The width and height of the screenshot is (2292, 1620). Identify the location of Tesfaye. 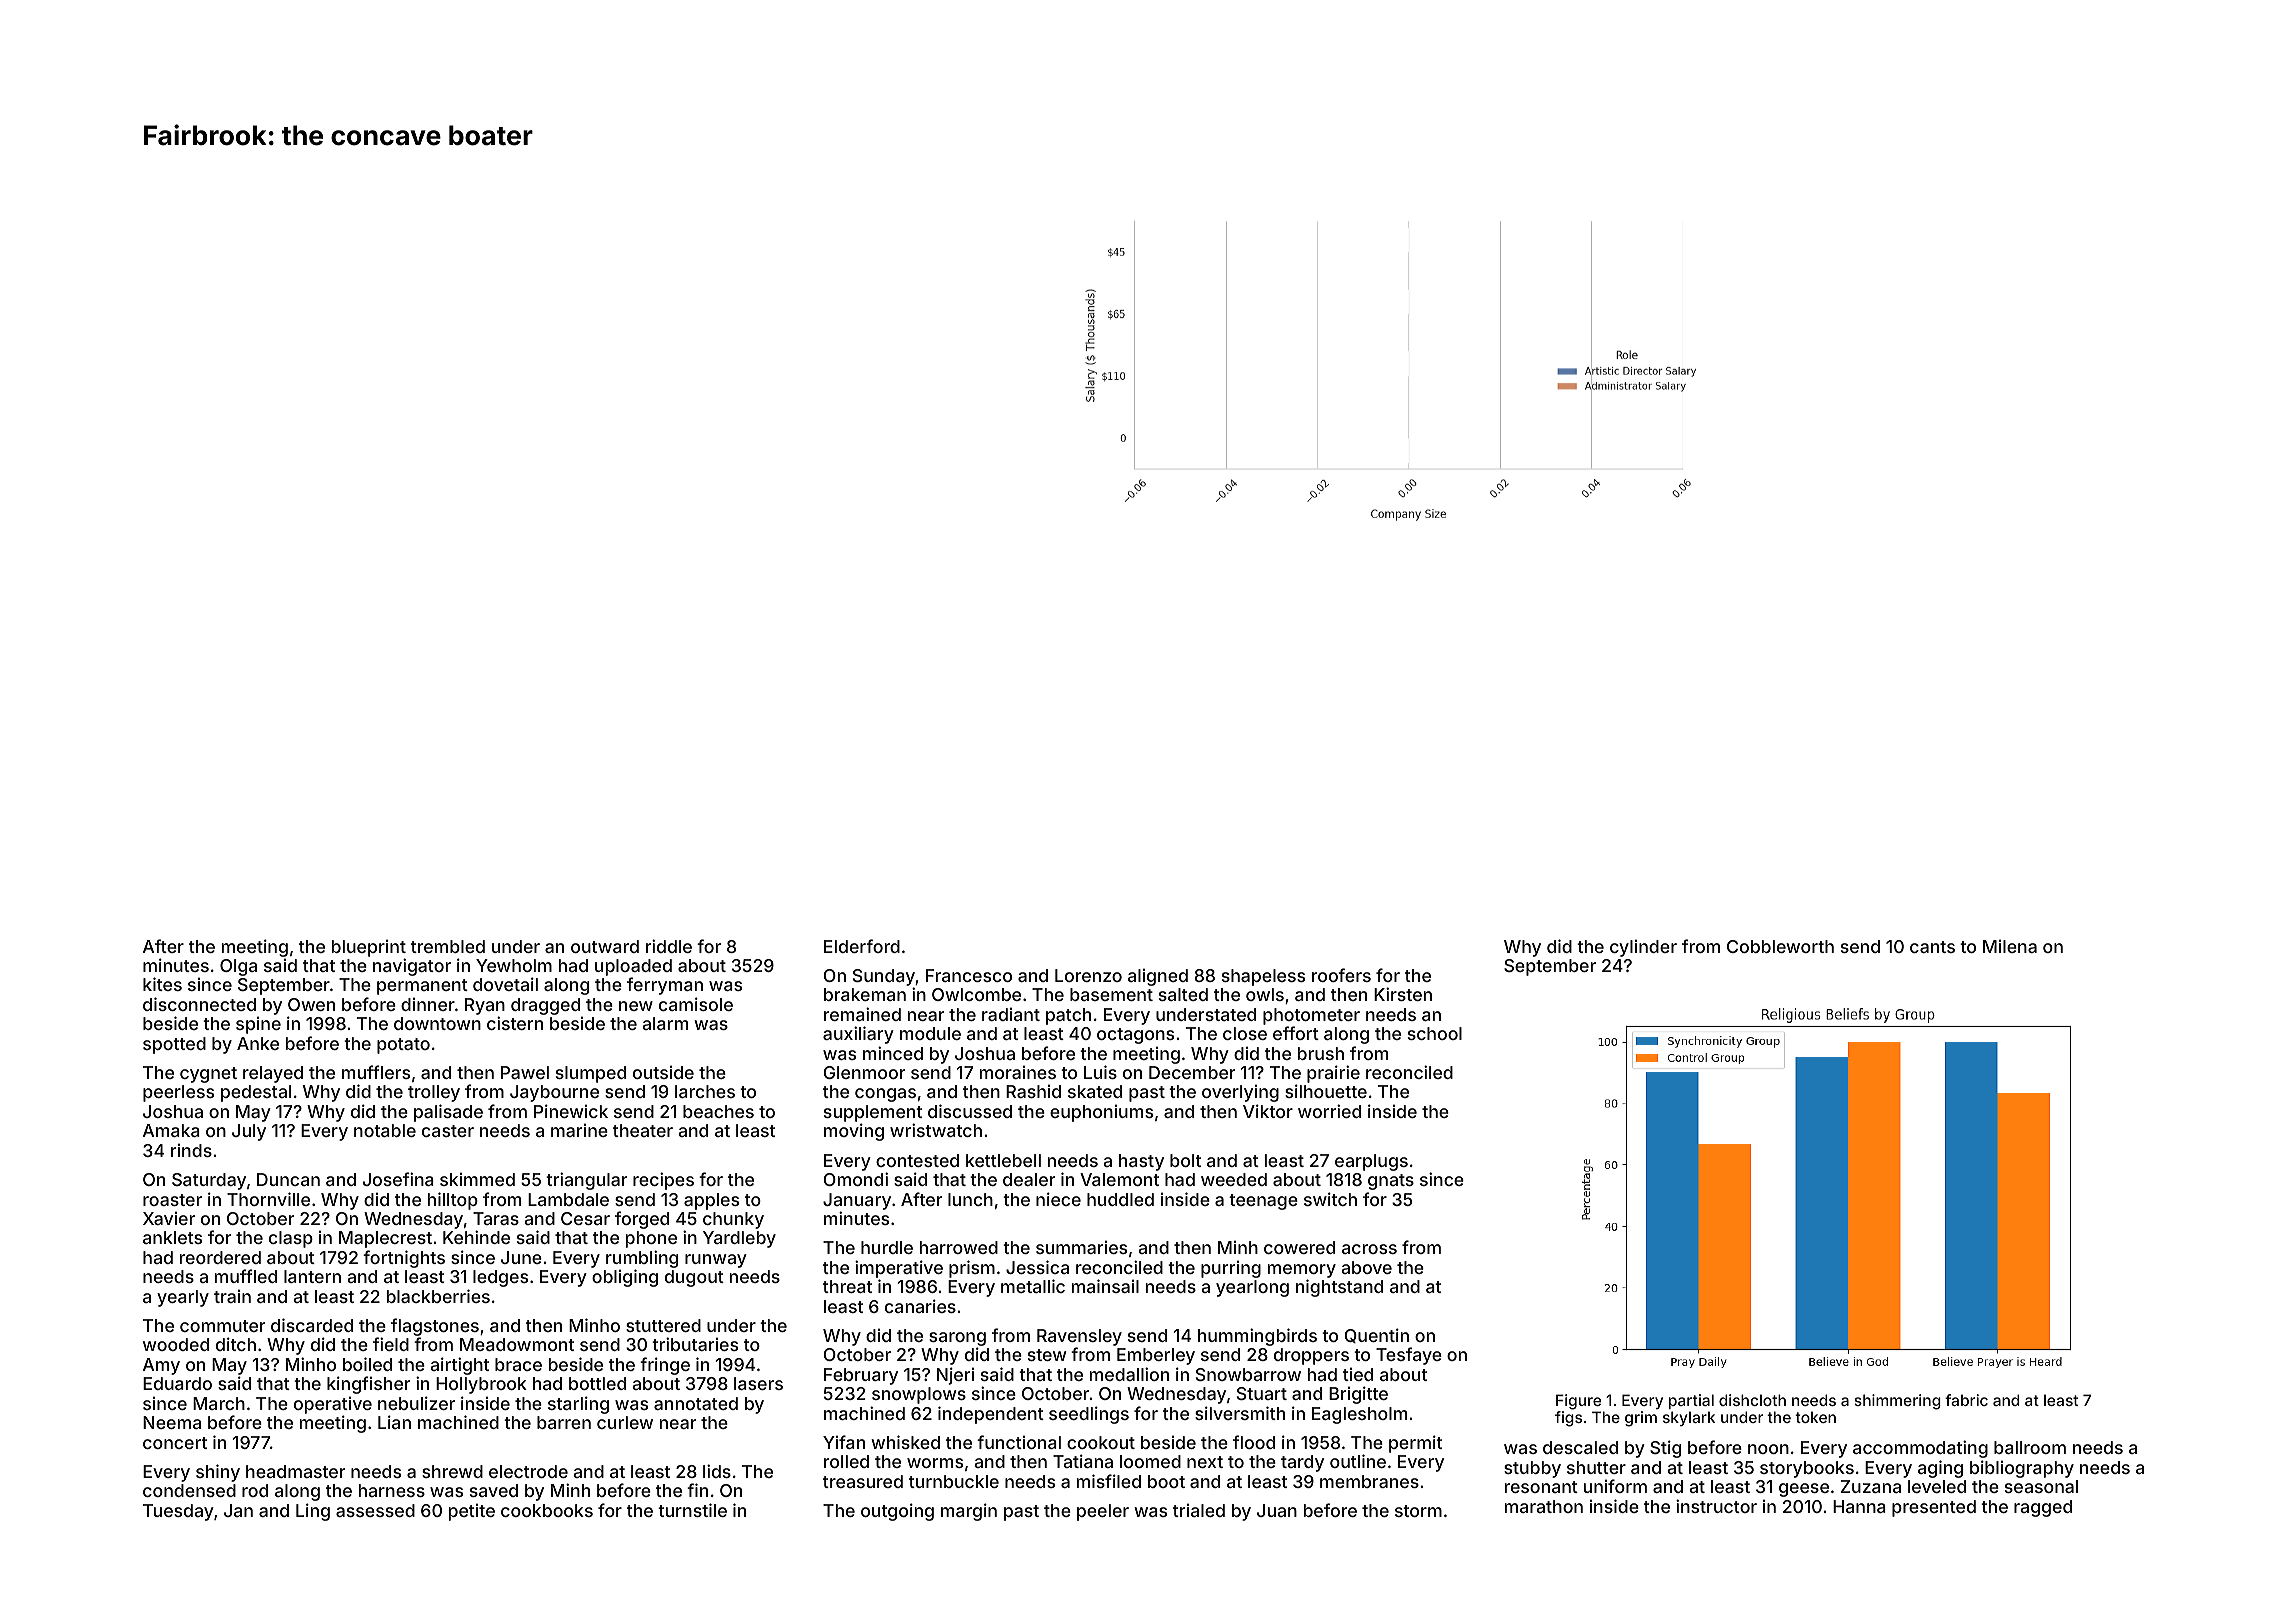
(1409, 1356).
